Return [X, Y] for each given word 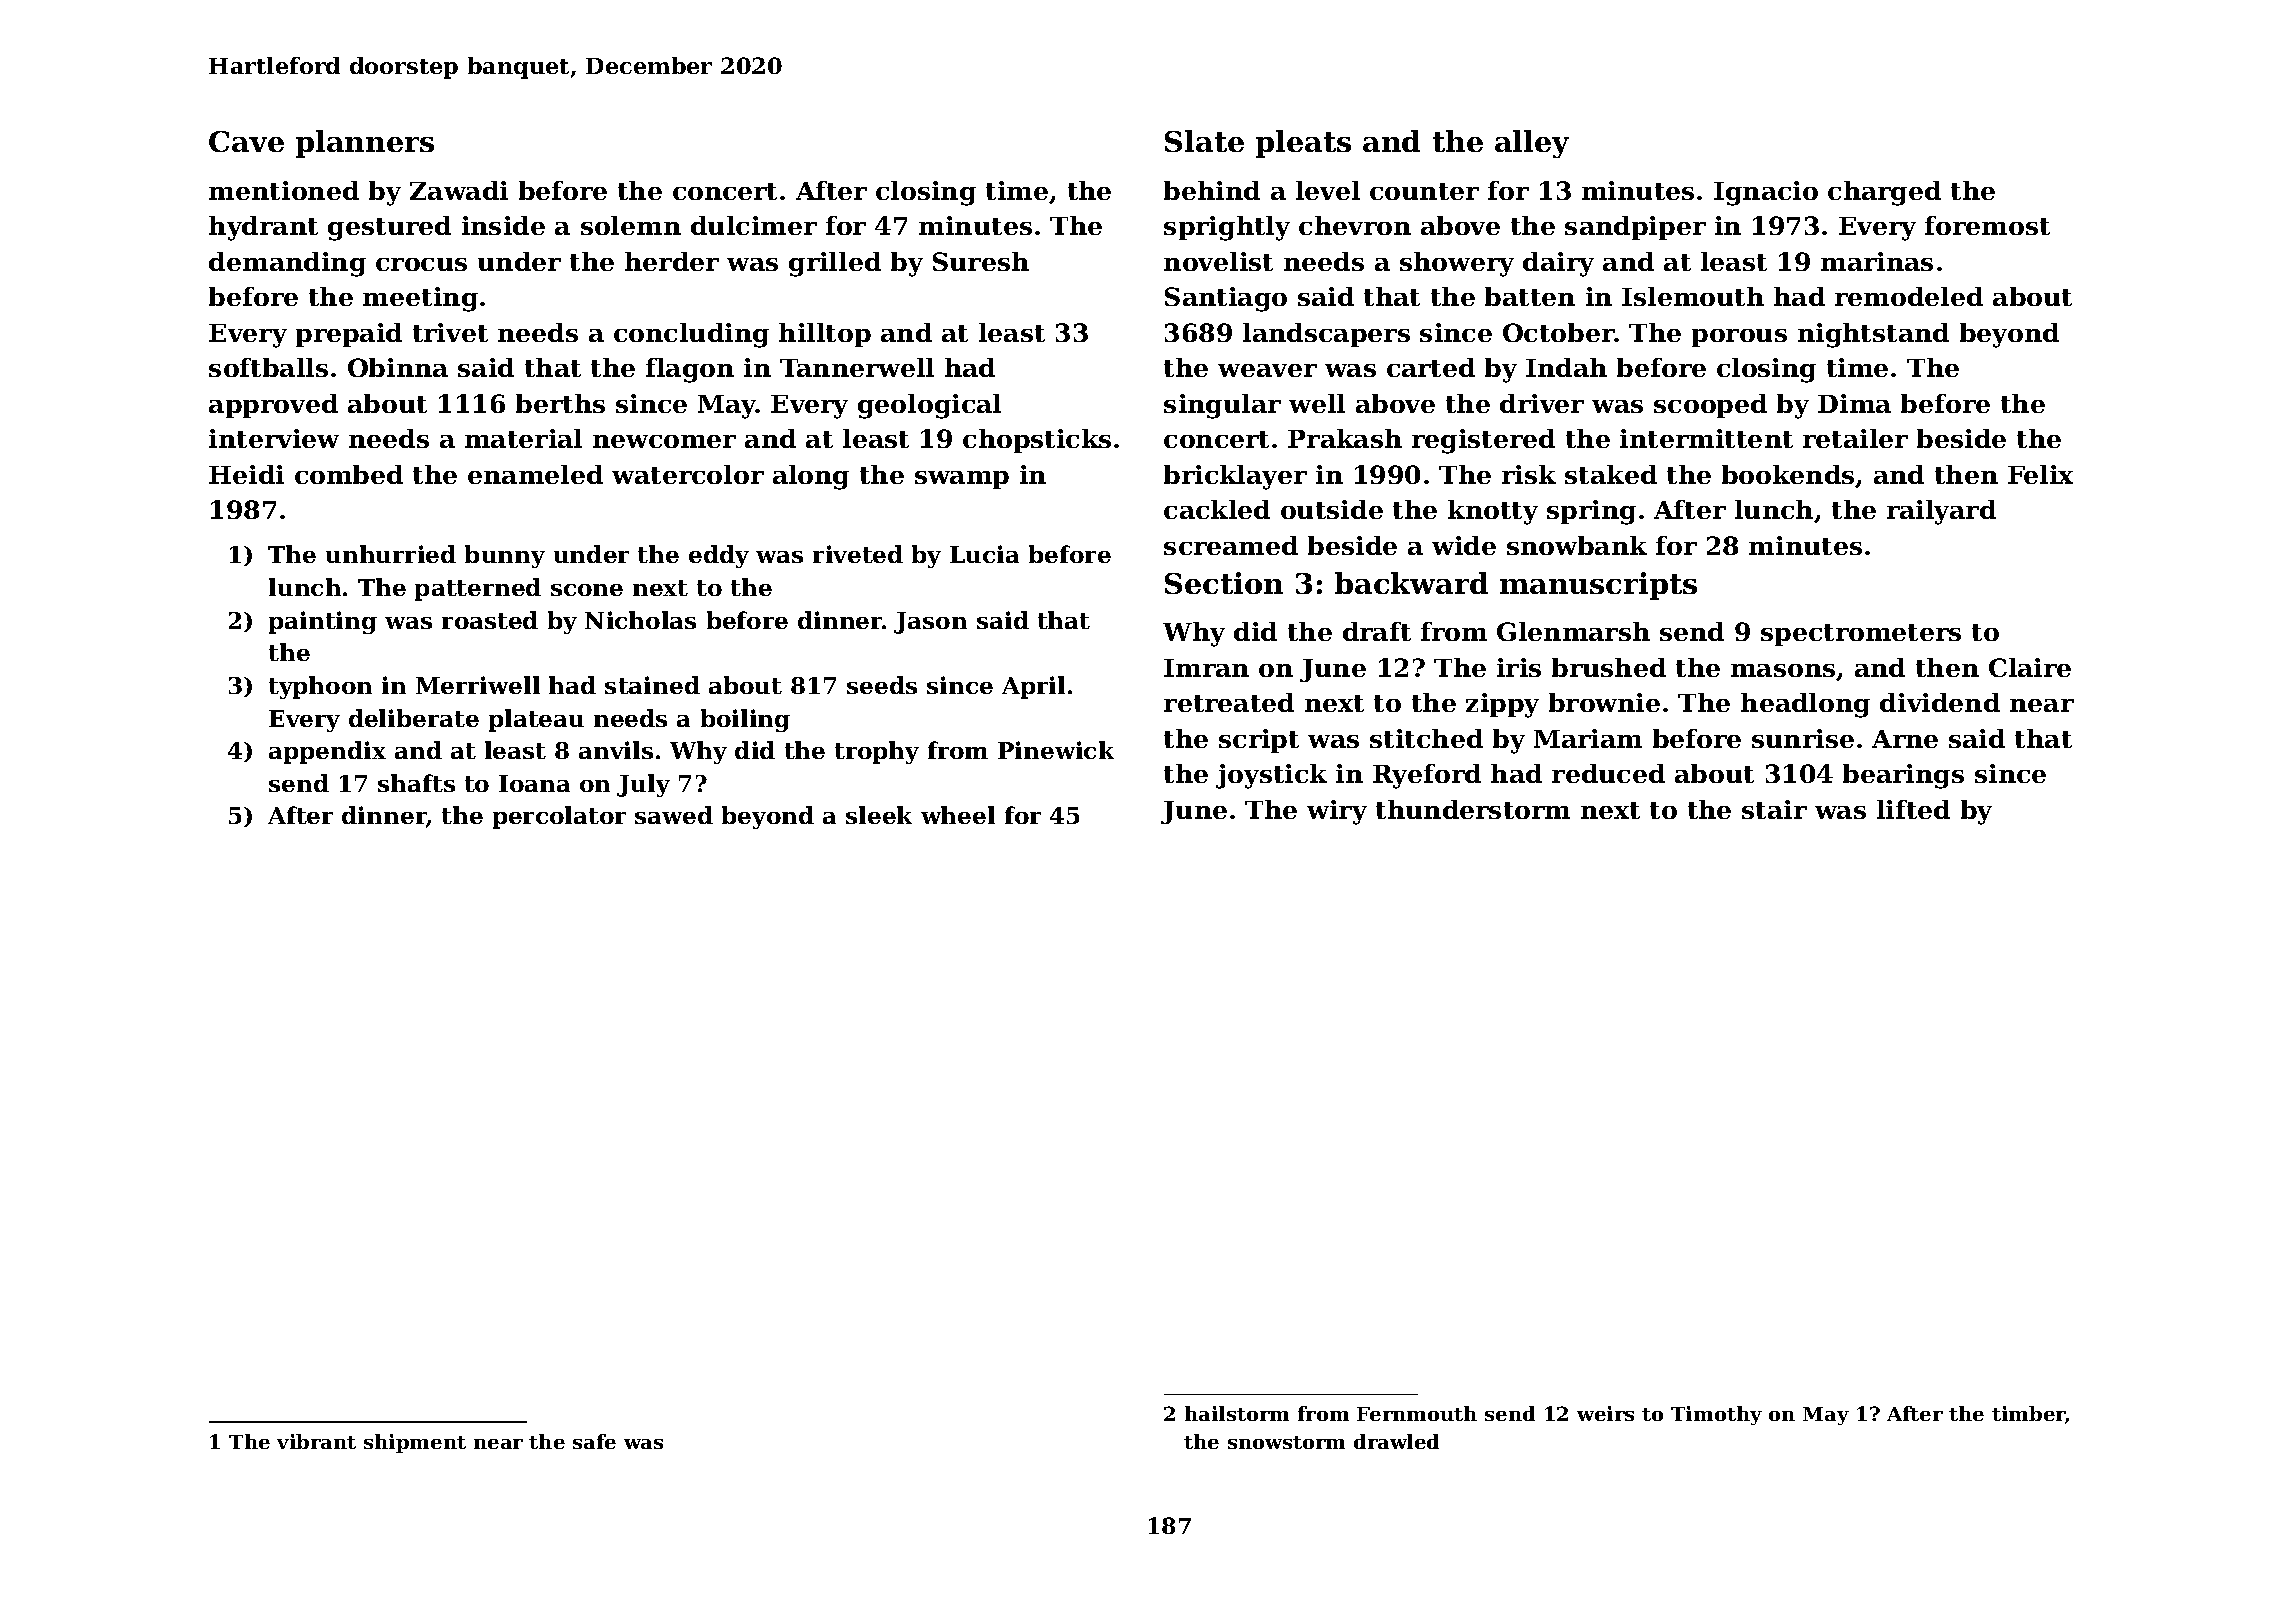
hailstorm [1237, 1413]
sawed [674, 815]
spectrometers [1861, 635]
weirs [1605, 1413]
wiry [1337, 812]
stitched [1426, 738]
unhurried [391, 554]
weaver [1267, 370]
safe [594, 1441]
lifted [1913, 809]
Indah [1566, 367]
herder [672, 261]
